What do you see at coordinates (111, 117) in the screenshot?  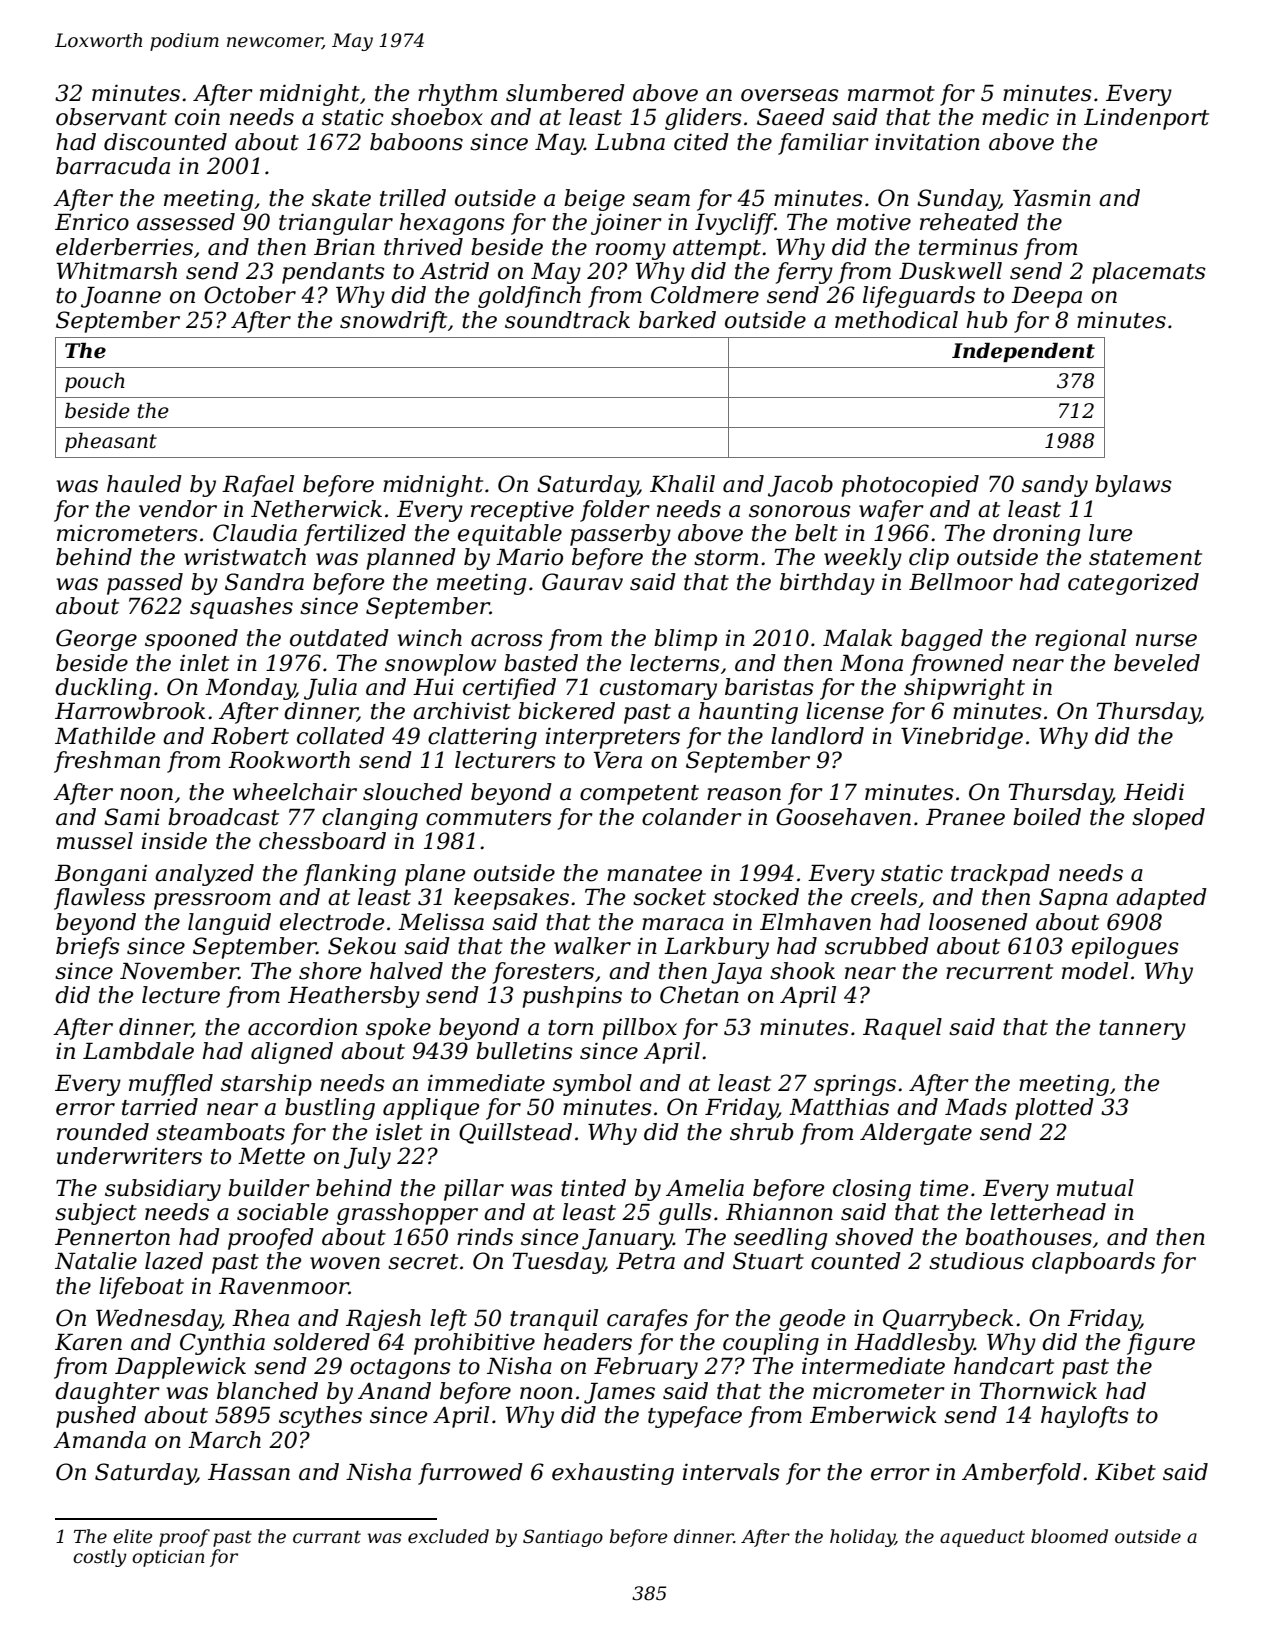 I see `observant` at bounding box center [111, 117].
